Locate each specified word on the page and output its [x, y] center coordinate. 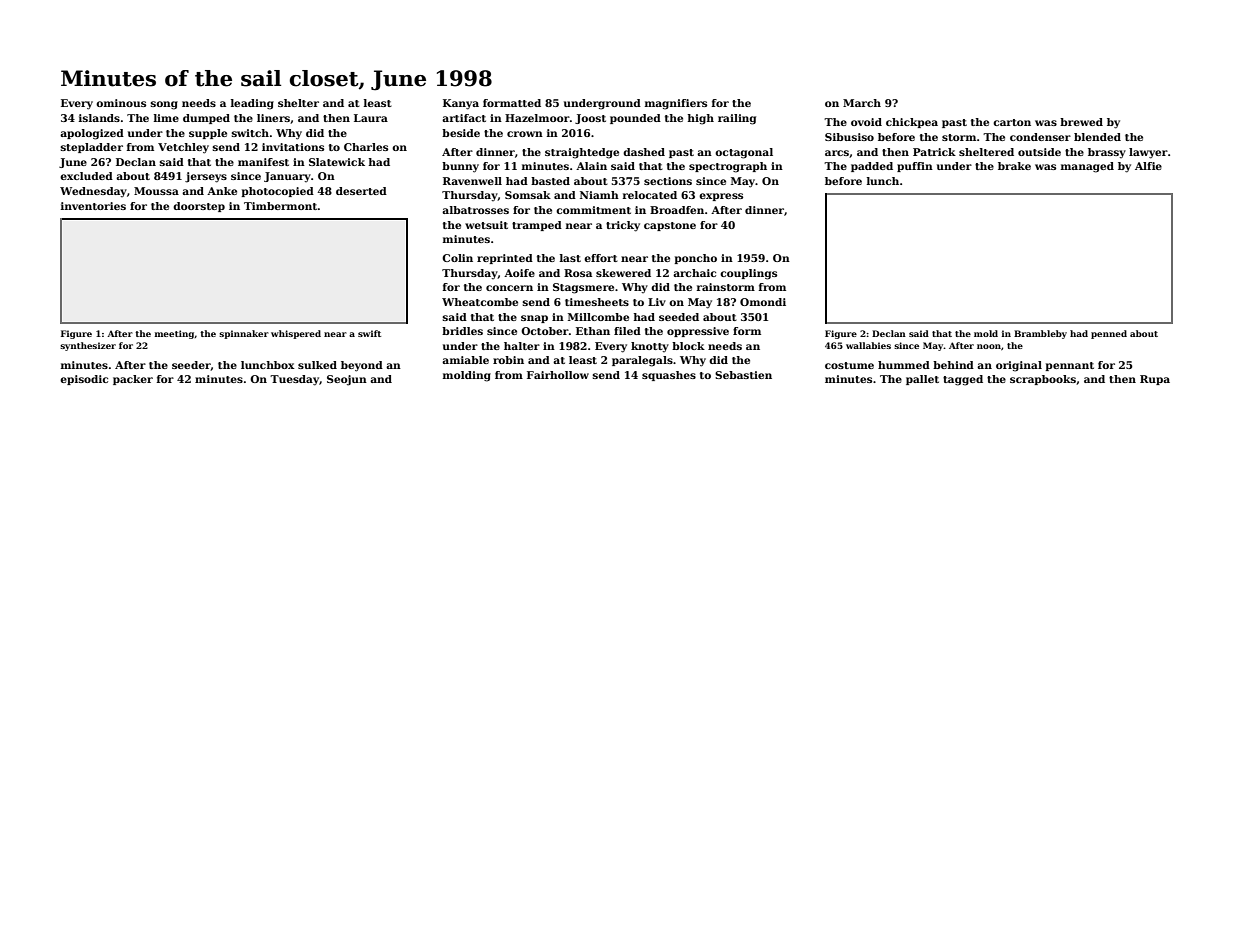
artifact [464, 118]
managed [1087, 167]
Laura [371, 118]
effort [601, 258]
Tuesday [294, 380]
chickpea [912, 123]
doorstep [199, 207]
